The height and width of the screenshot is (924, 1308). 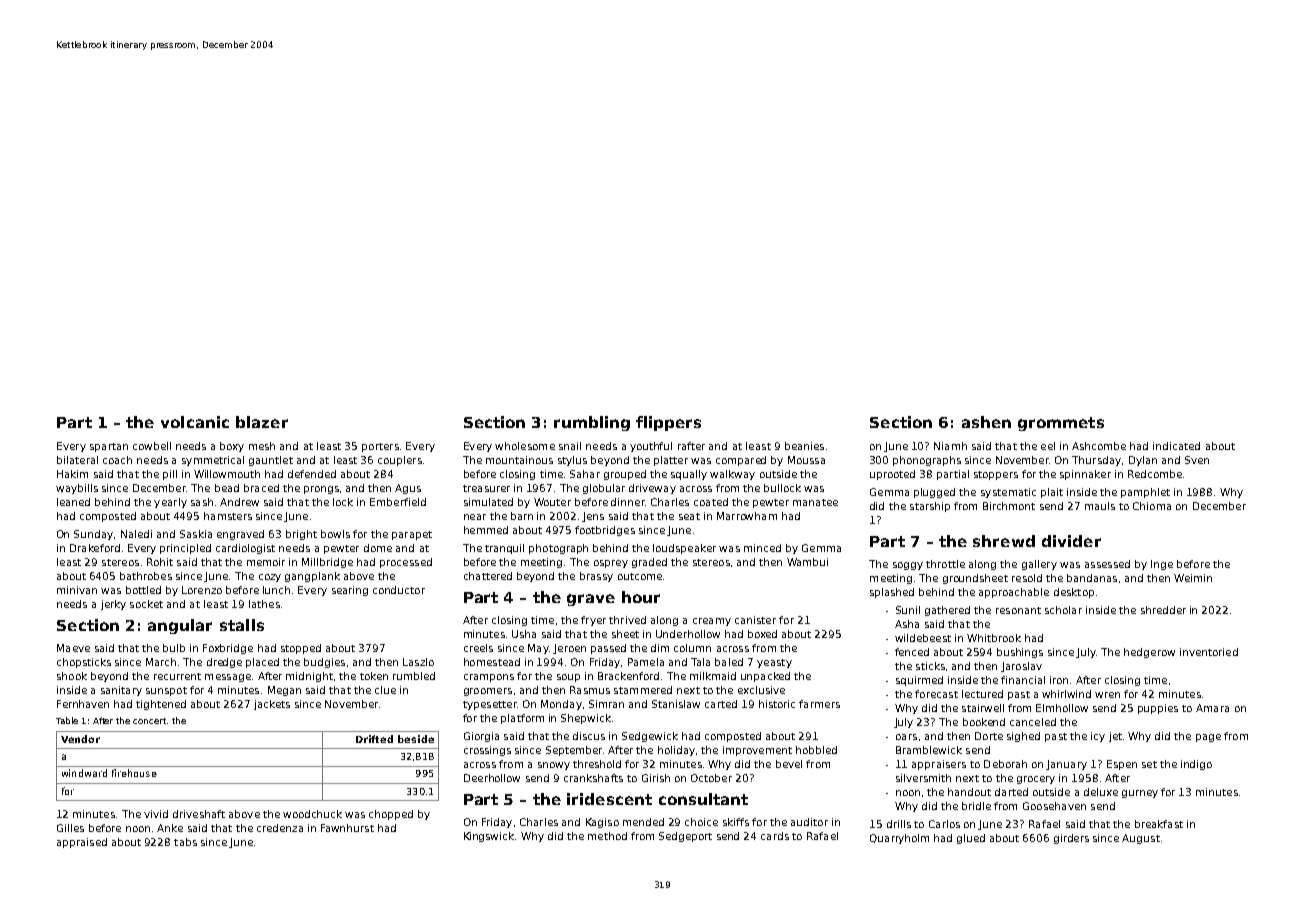 I want to click on lunch, so click(x=276, y=590).
